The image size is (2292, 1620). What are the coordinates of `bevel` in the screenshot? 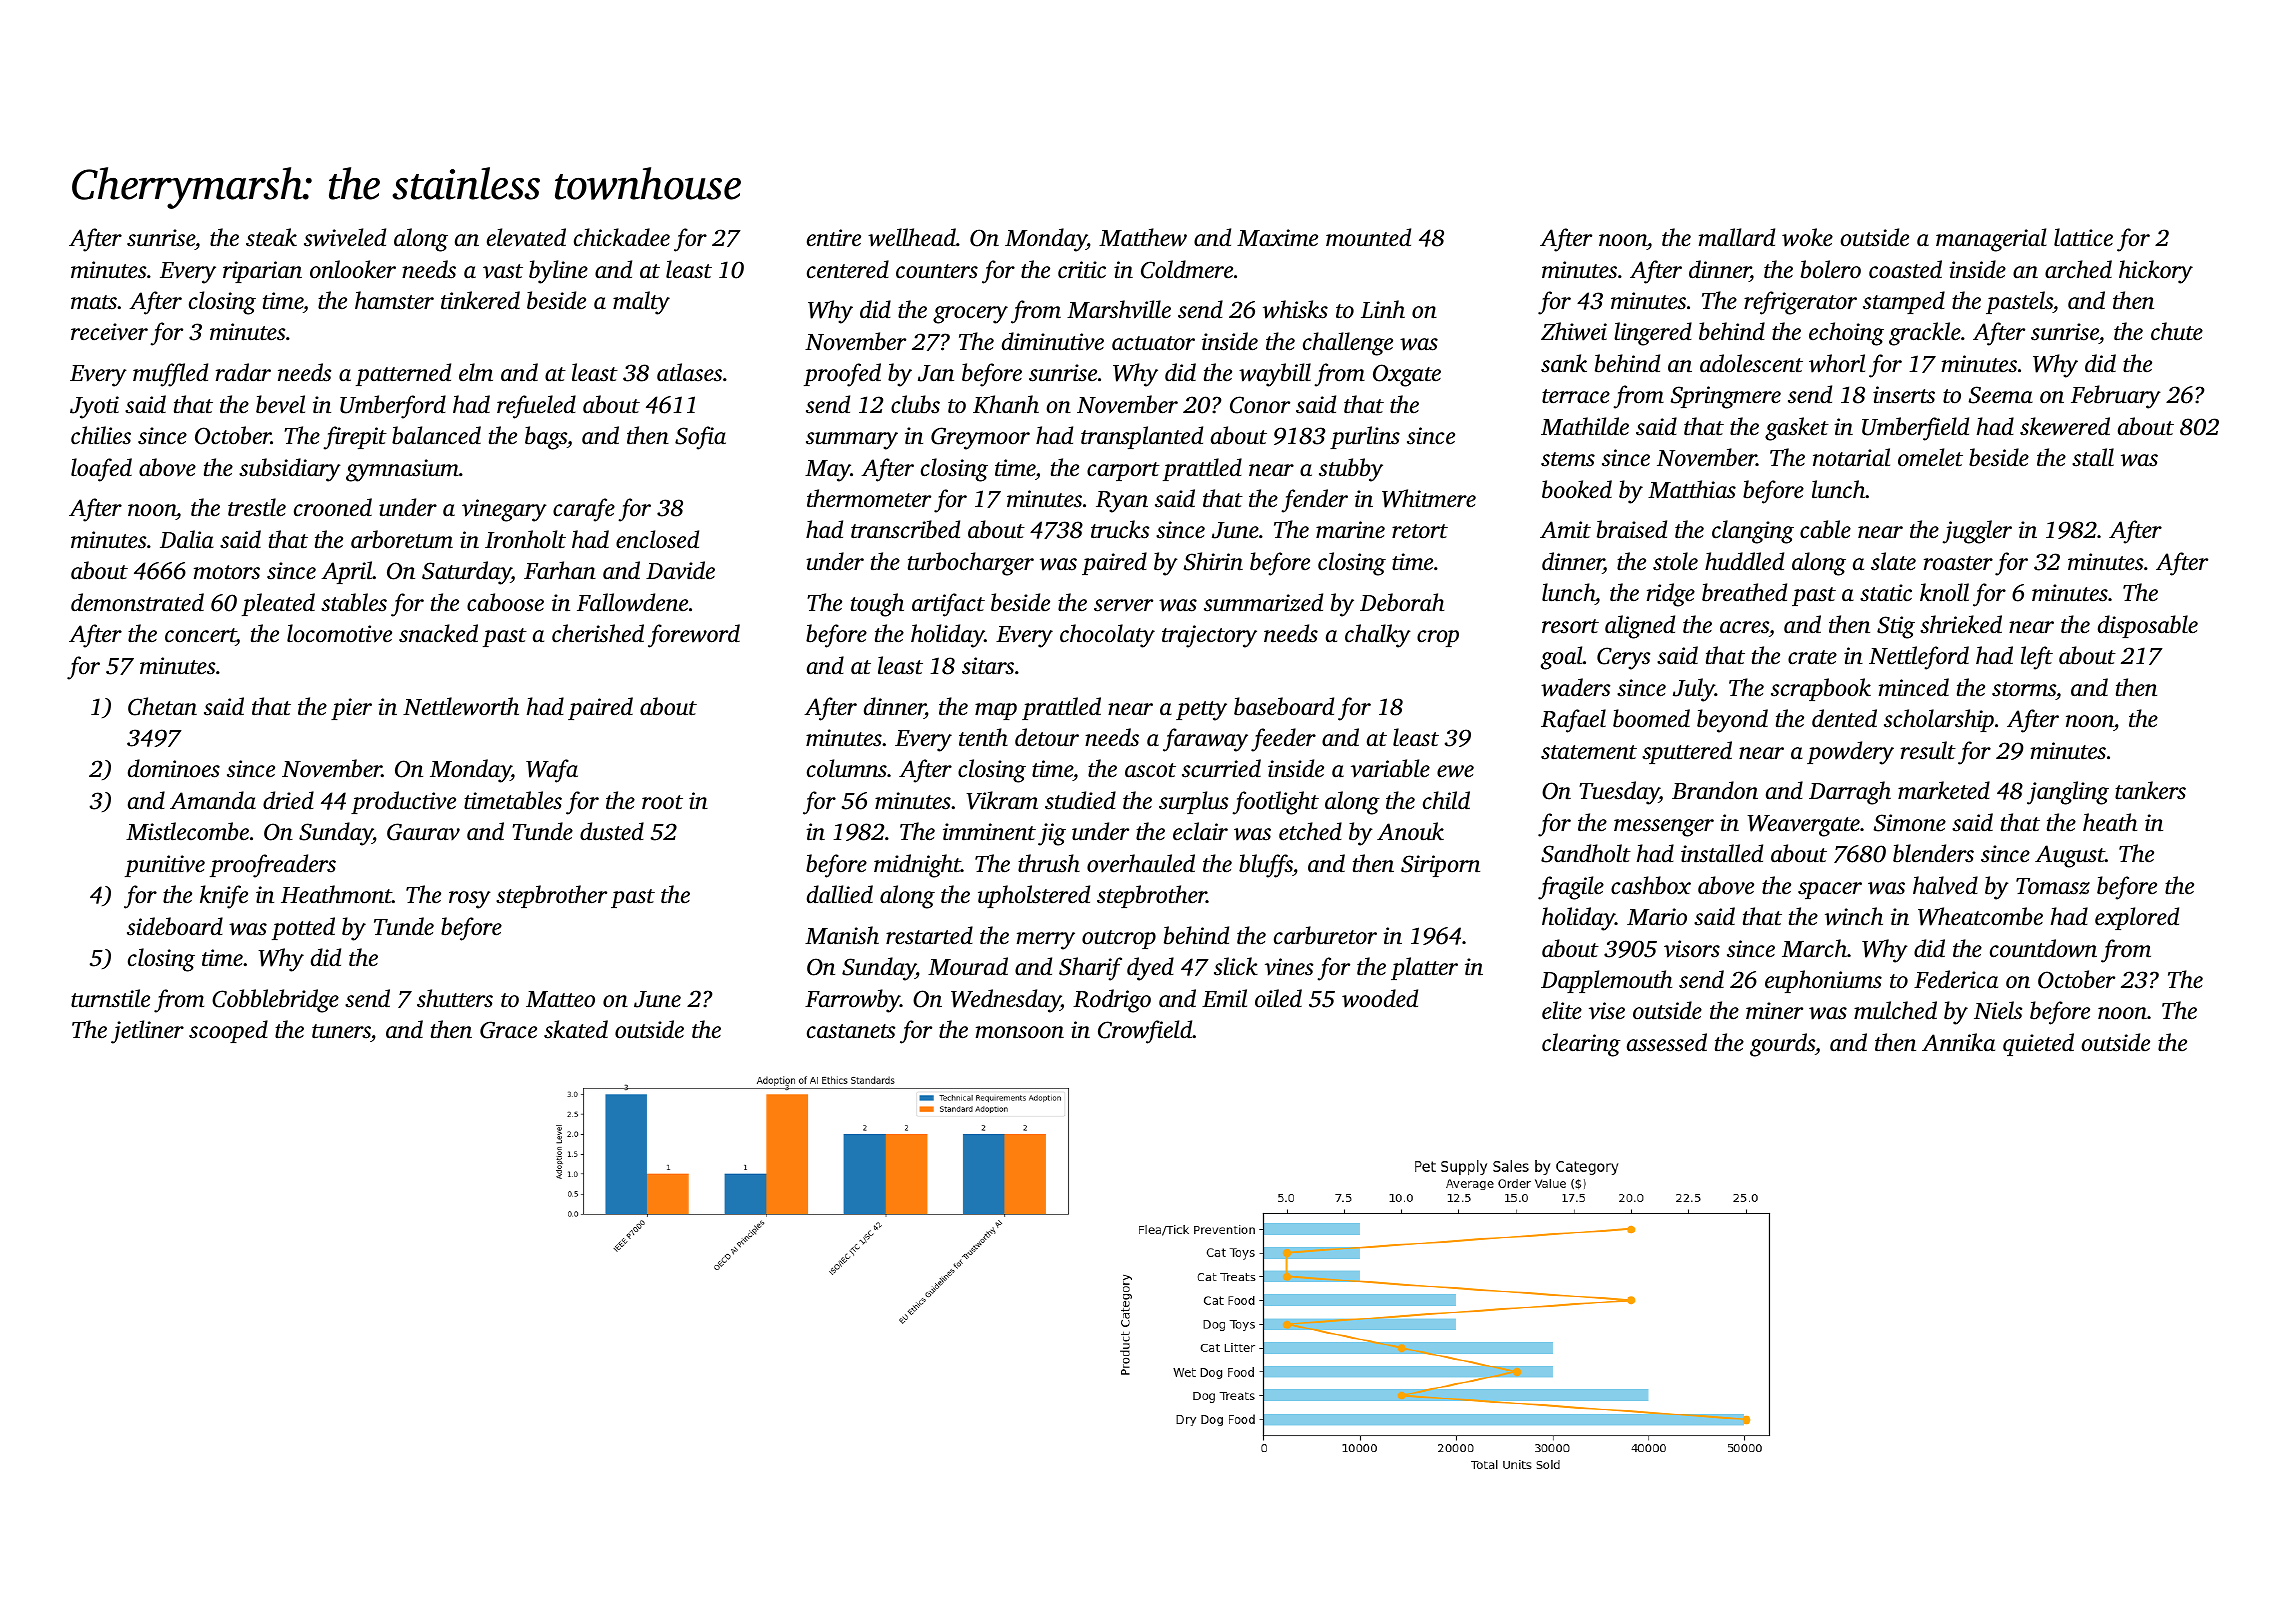 It's located at (280, 404).
